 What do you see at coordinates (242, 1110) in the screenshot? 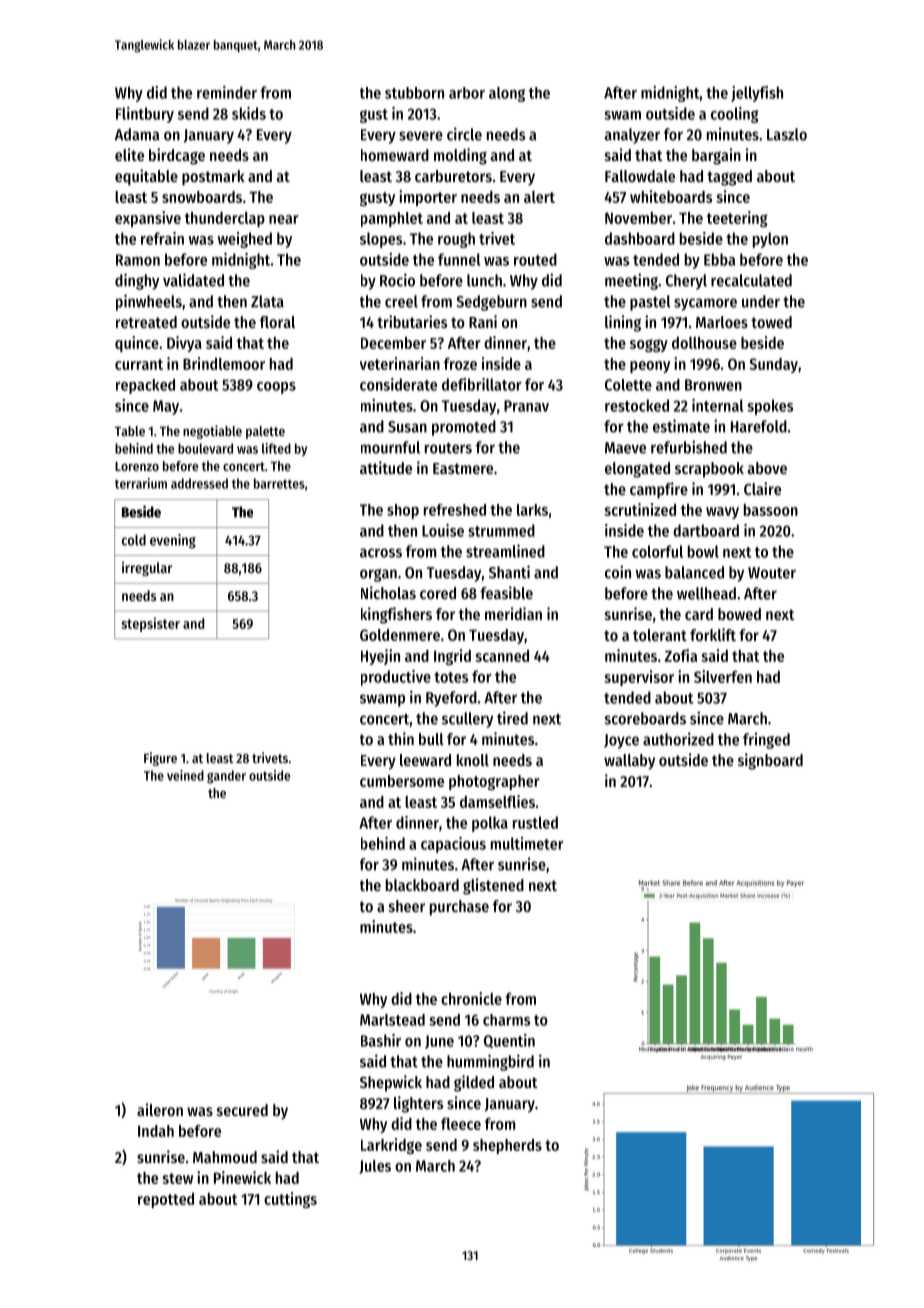
I see `secured` at bounding box center [242, 1110].
